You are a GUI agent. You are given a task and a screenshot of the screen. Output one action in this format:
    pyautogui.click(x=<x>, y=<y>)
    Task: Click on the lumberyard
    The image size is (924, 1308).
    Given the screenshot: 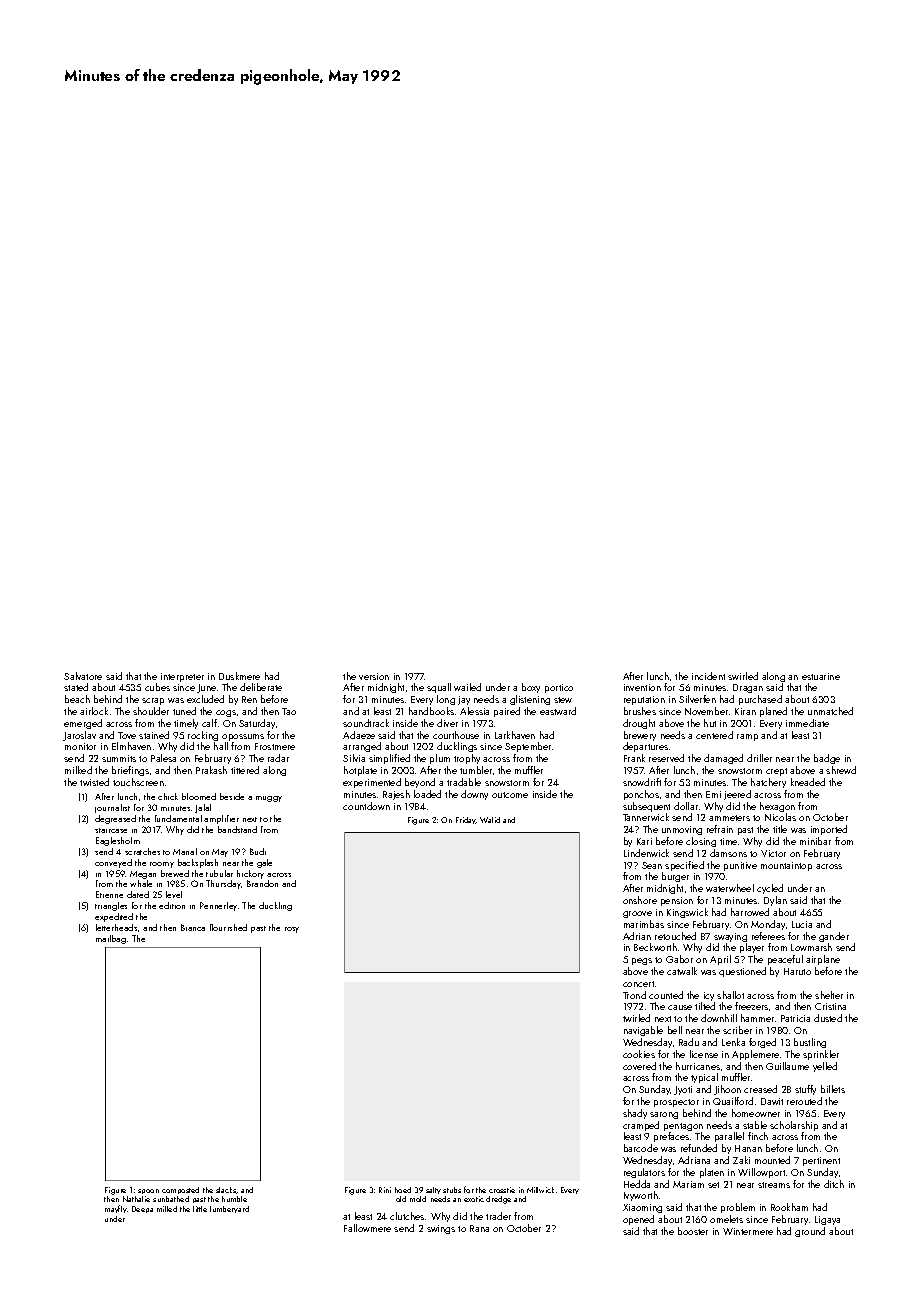 What is the action you would take?
    pyautogui.click(x=229, y=1209)
